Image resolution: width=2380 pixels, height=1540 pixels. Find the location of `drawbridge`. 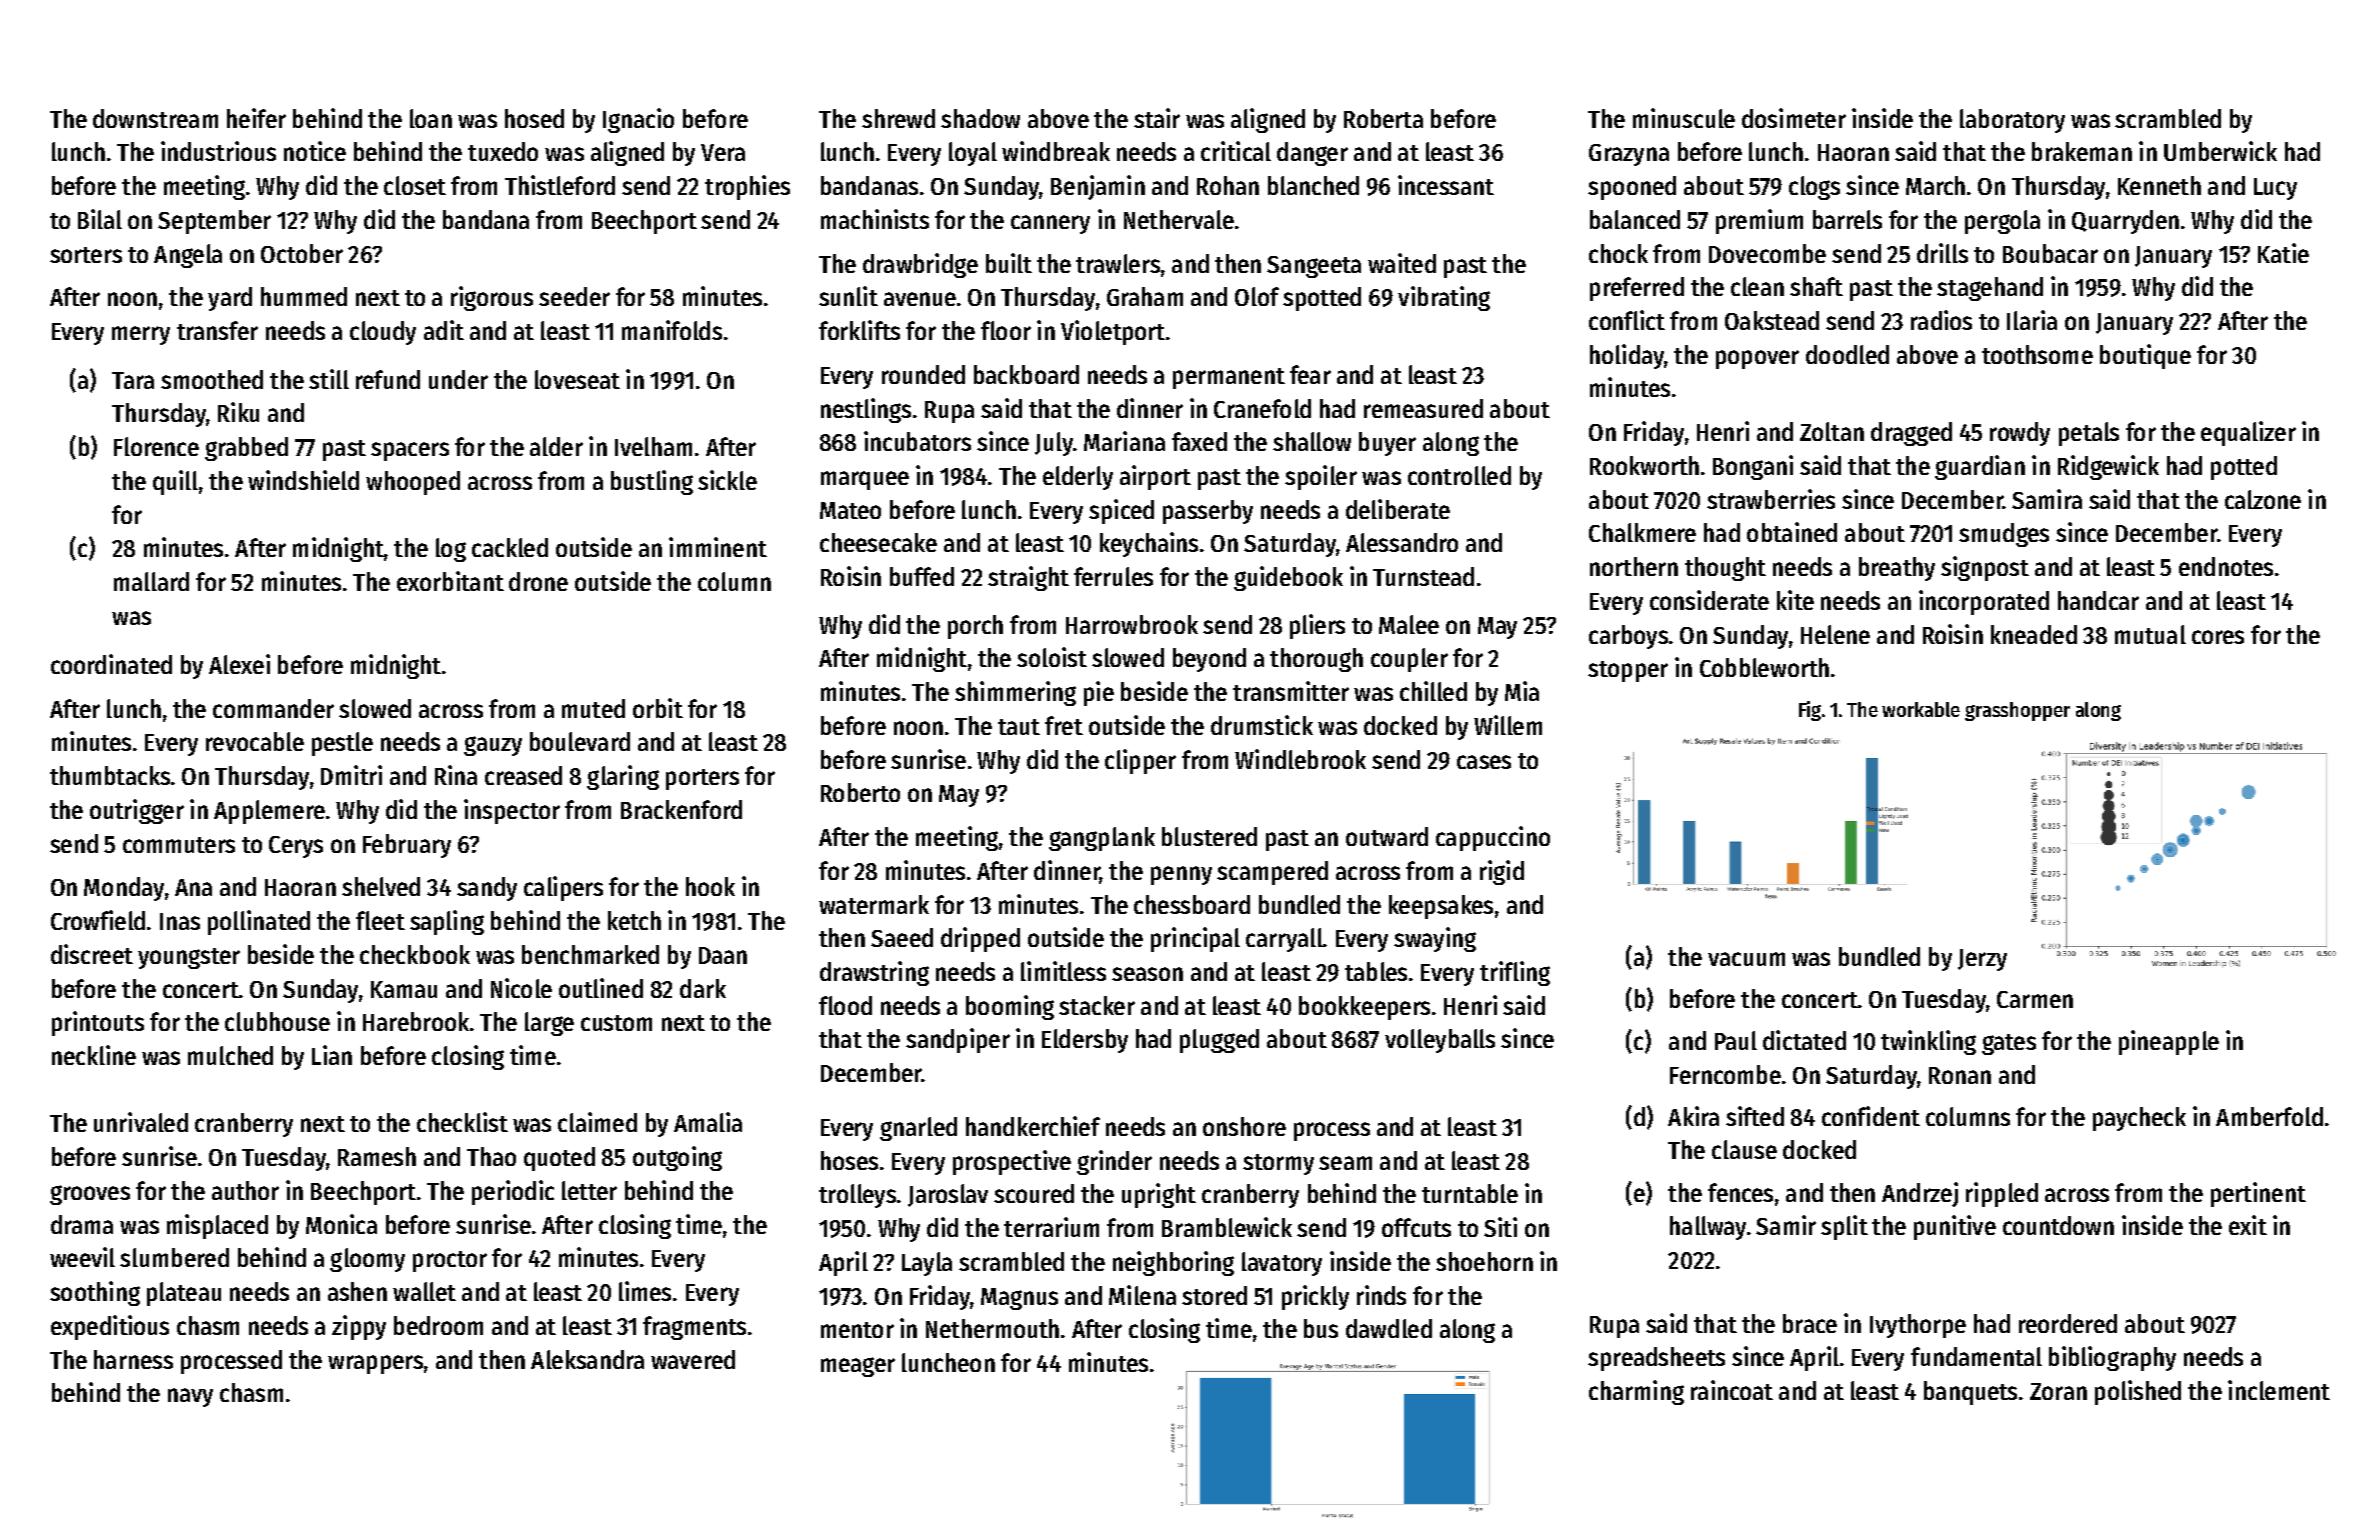

drawbridge is located at coordinates (920, 265).
